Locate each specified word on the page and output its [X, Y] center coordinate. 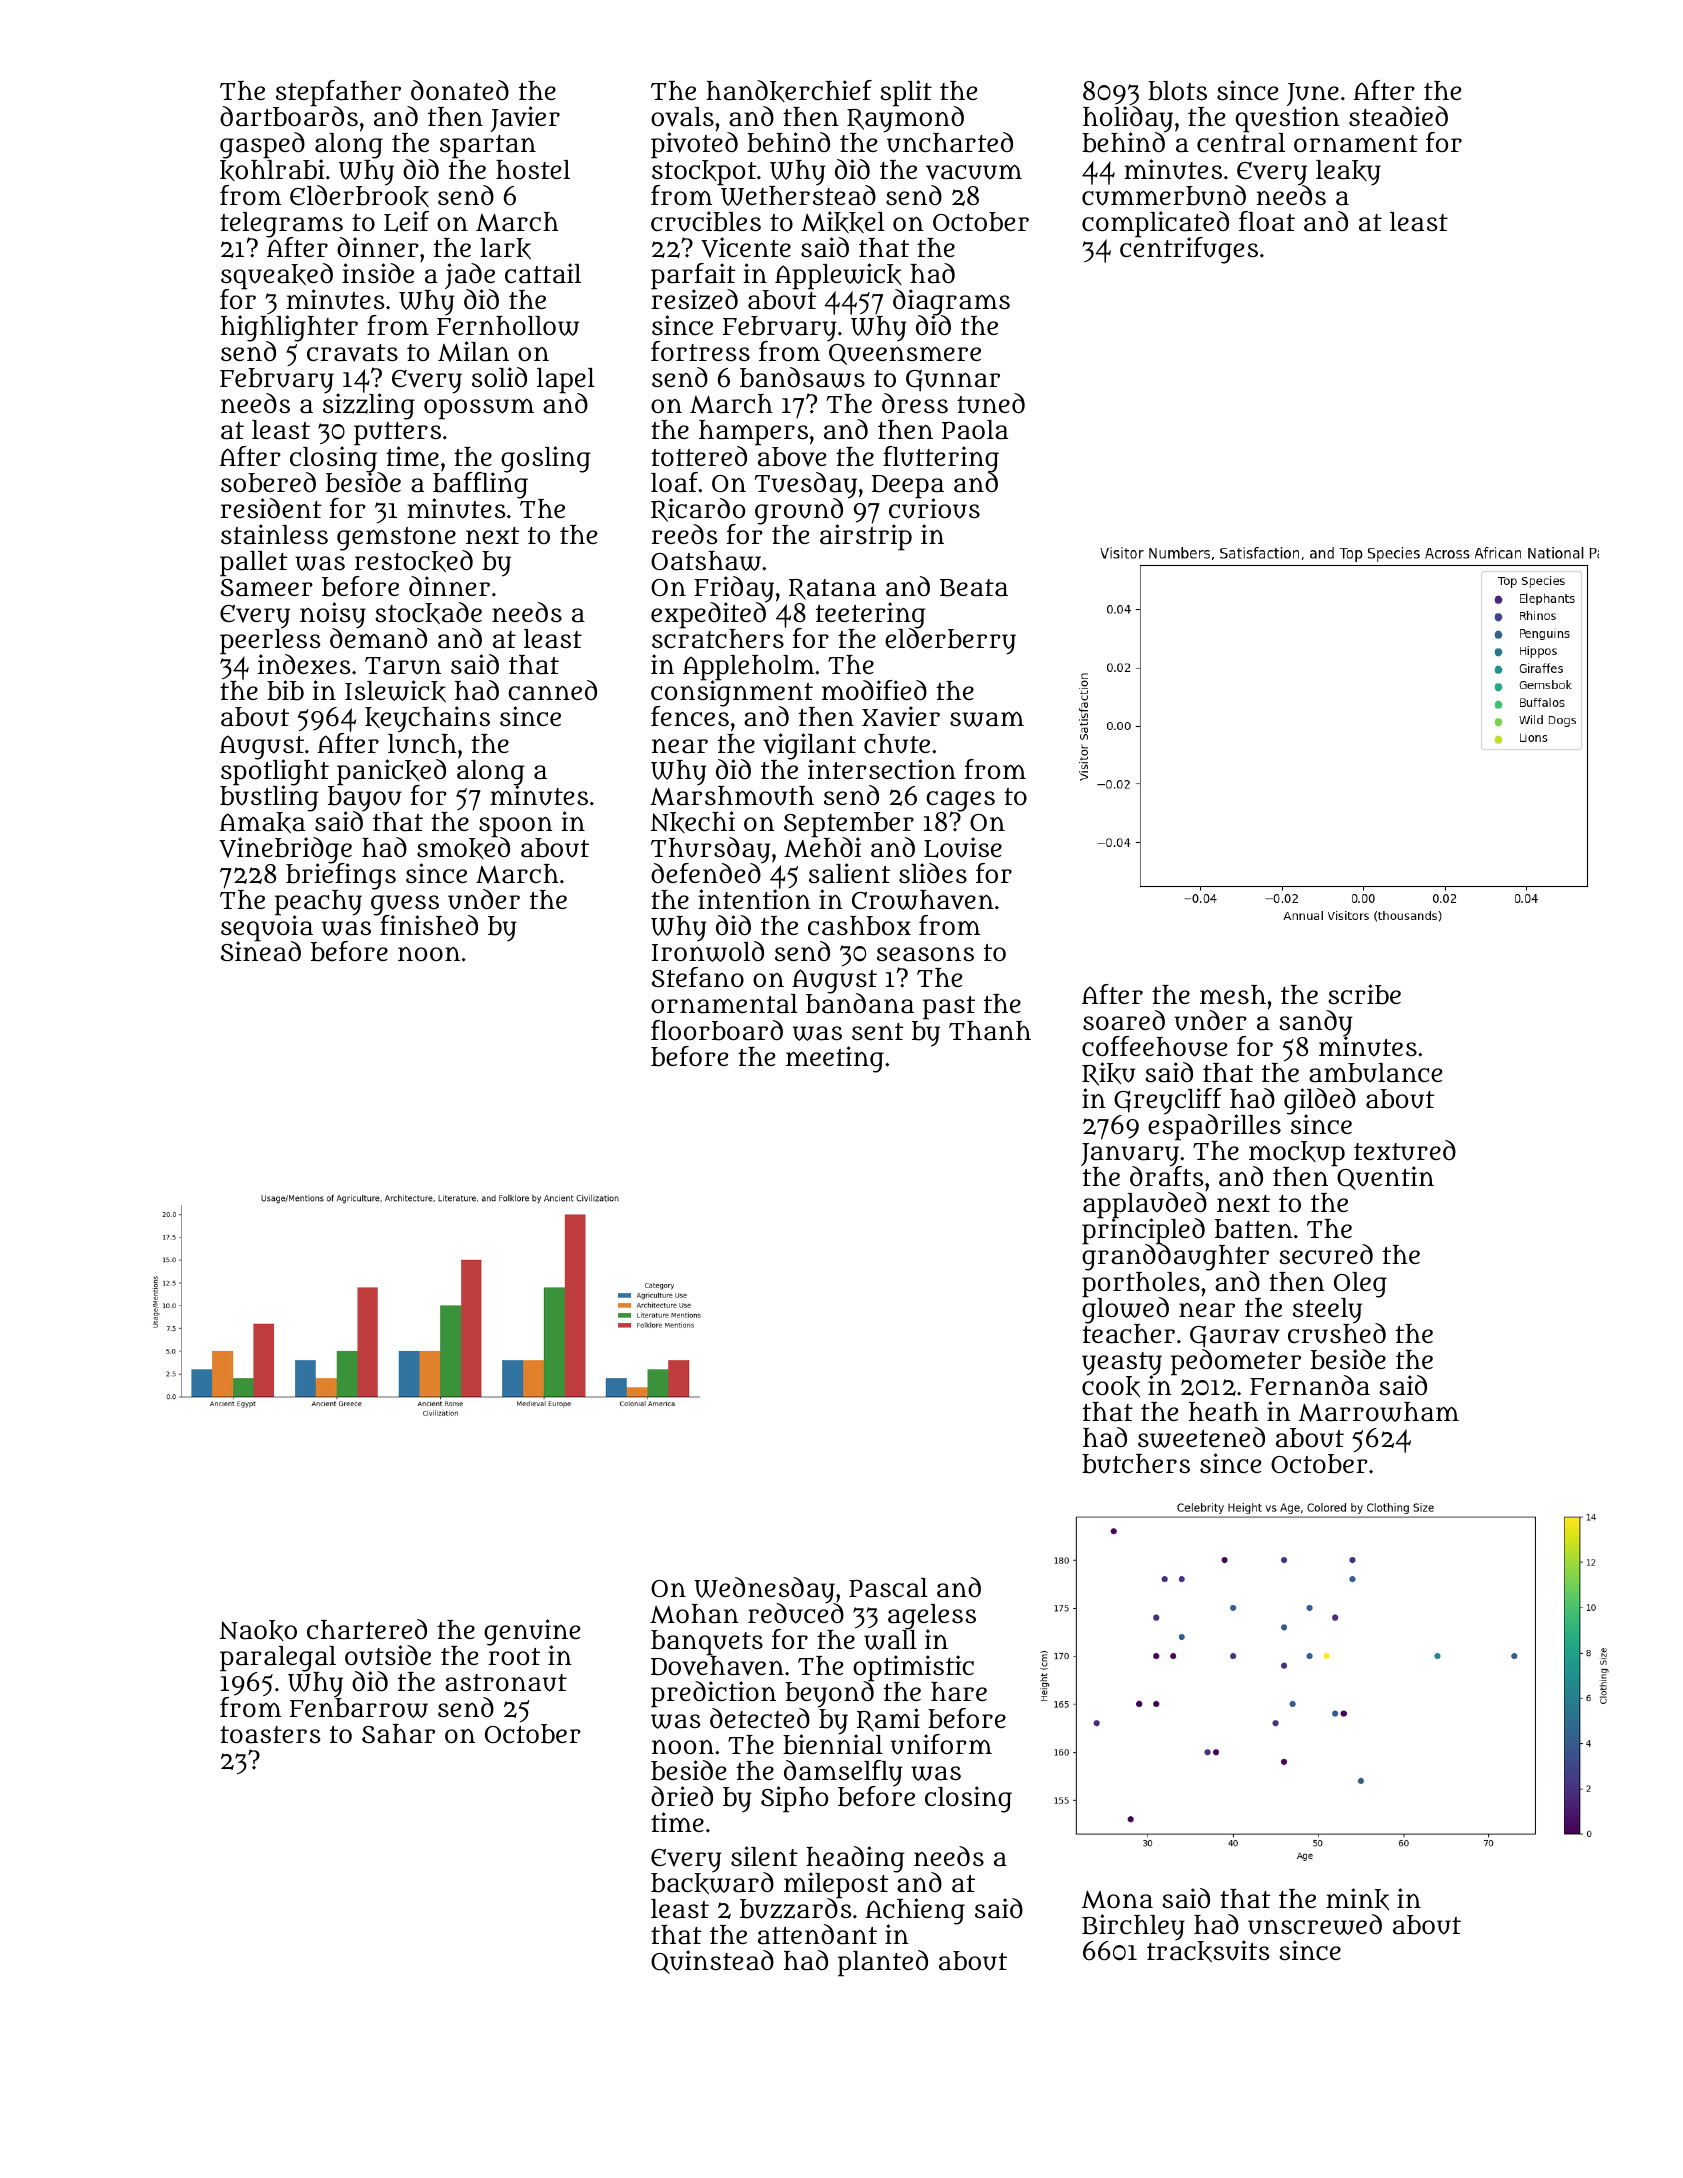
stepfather [338, 93]
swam [987, 719]
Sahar [398, 1734]
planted [883, 1963]
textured [1405, 1150]
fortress [700, 351]
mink [1357, 1899]
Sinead [261, 952]
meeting [835, 1059]
